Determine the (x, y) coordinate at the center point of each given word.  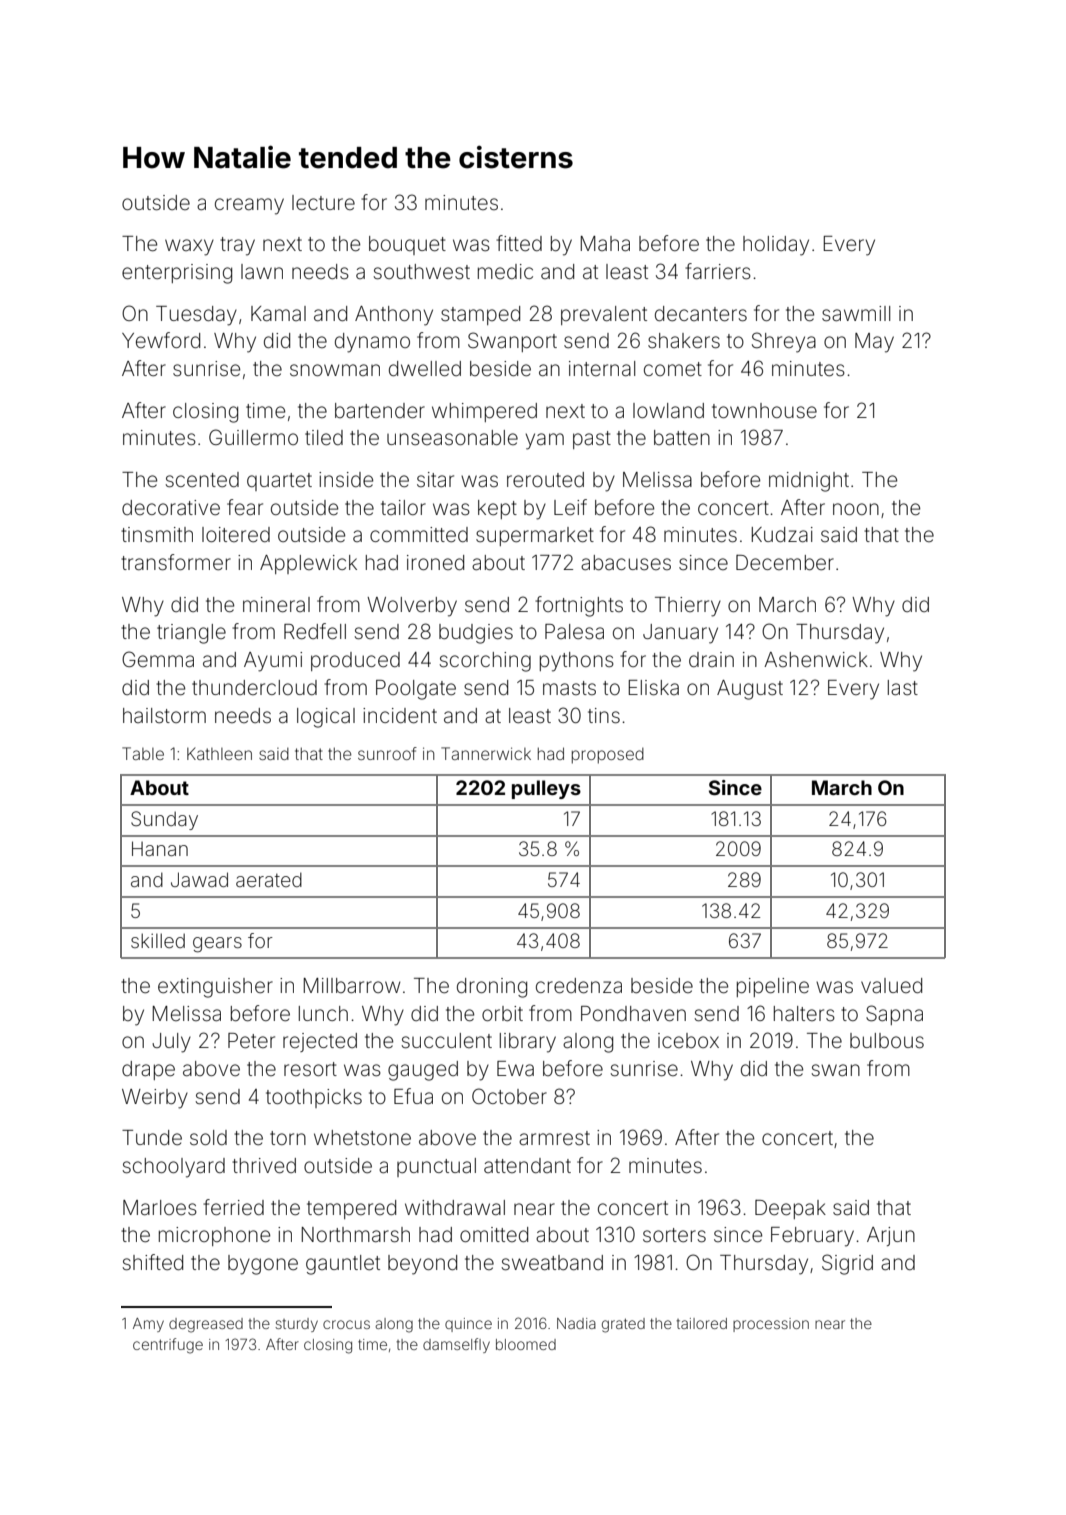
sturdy (296, 1325)
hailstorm (164, 715)
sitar (435, 479)
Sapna (894, 1015)
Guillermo (253, 437)
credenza (579, 986)
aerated (269, 879)
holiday (776, 246)
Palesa (574, 631)
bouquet (407, 245)
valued (891, 985)
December (785, 562)
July (171, 1043)
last (903, 687)
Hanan (160, 848)
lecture (323, 203)
